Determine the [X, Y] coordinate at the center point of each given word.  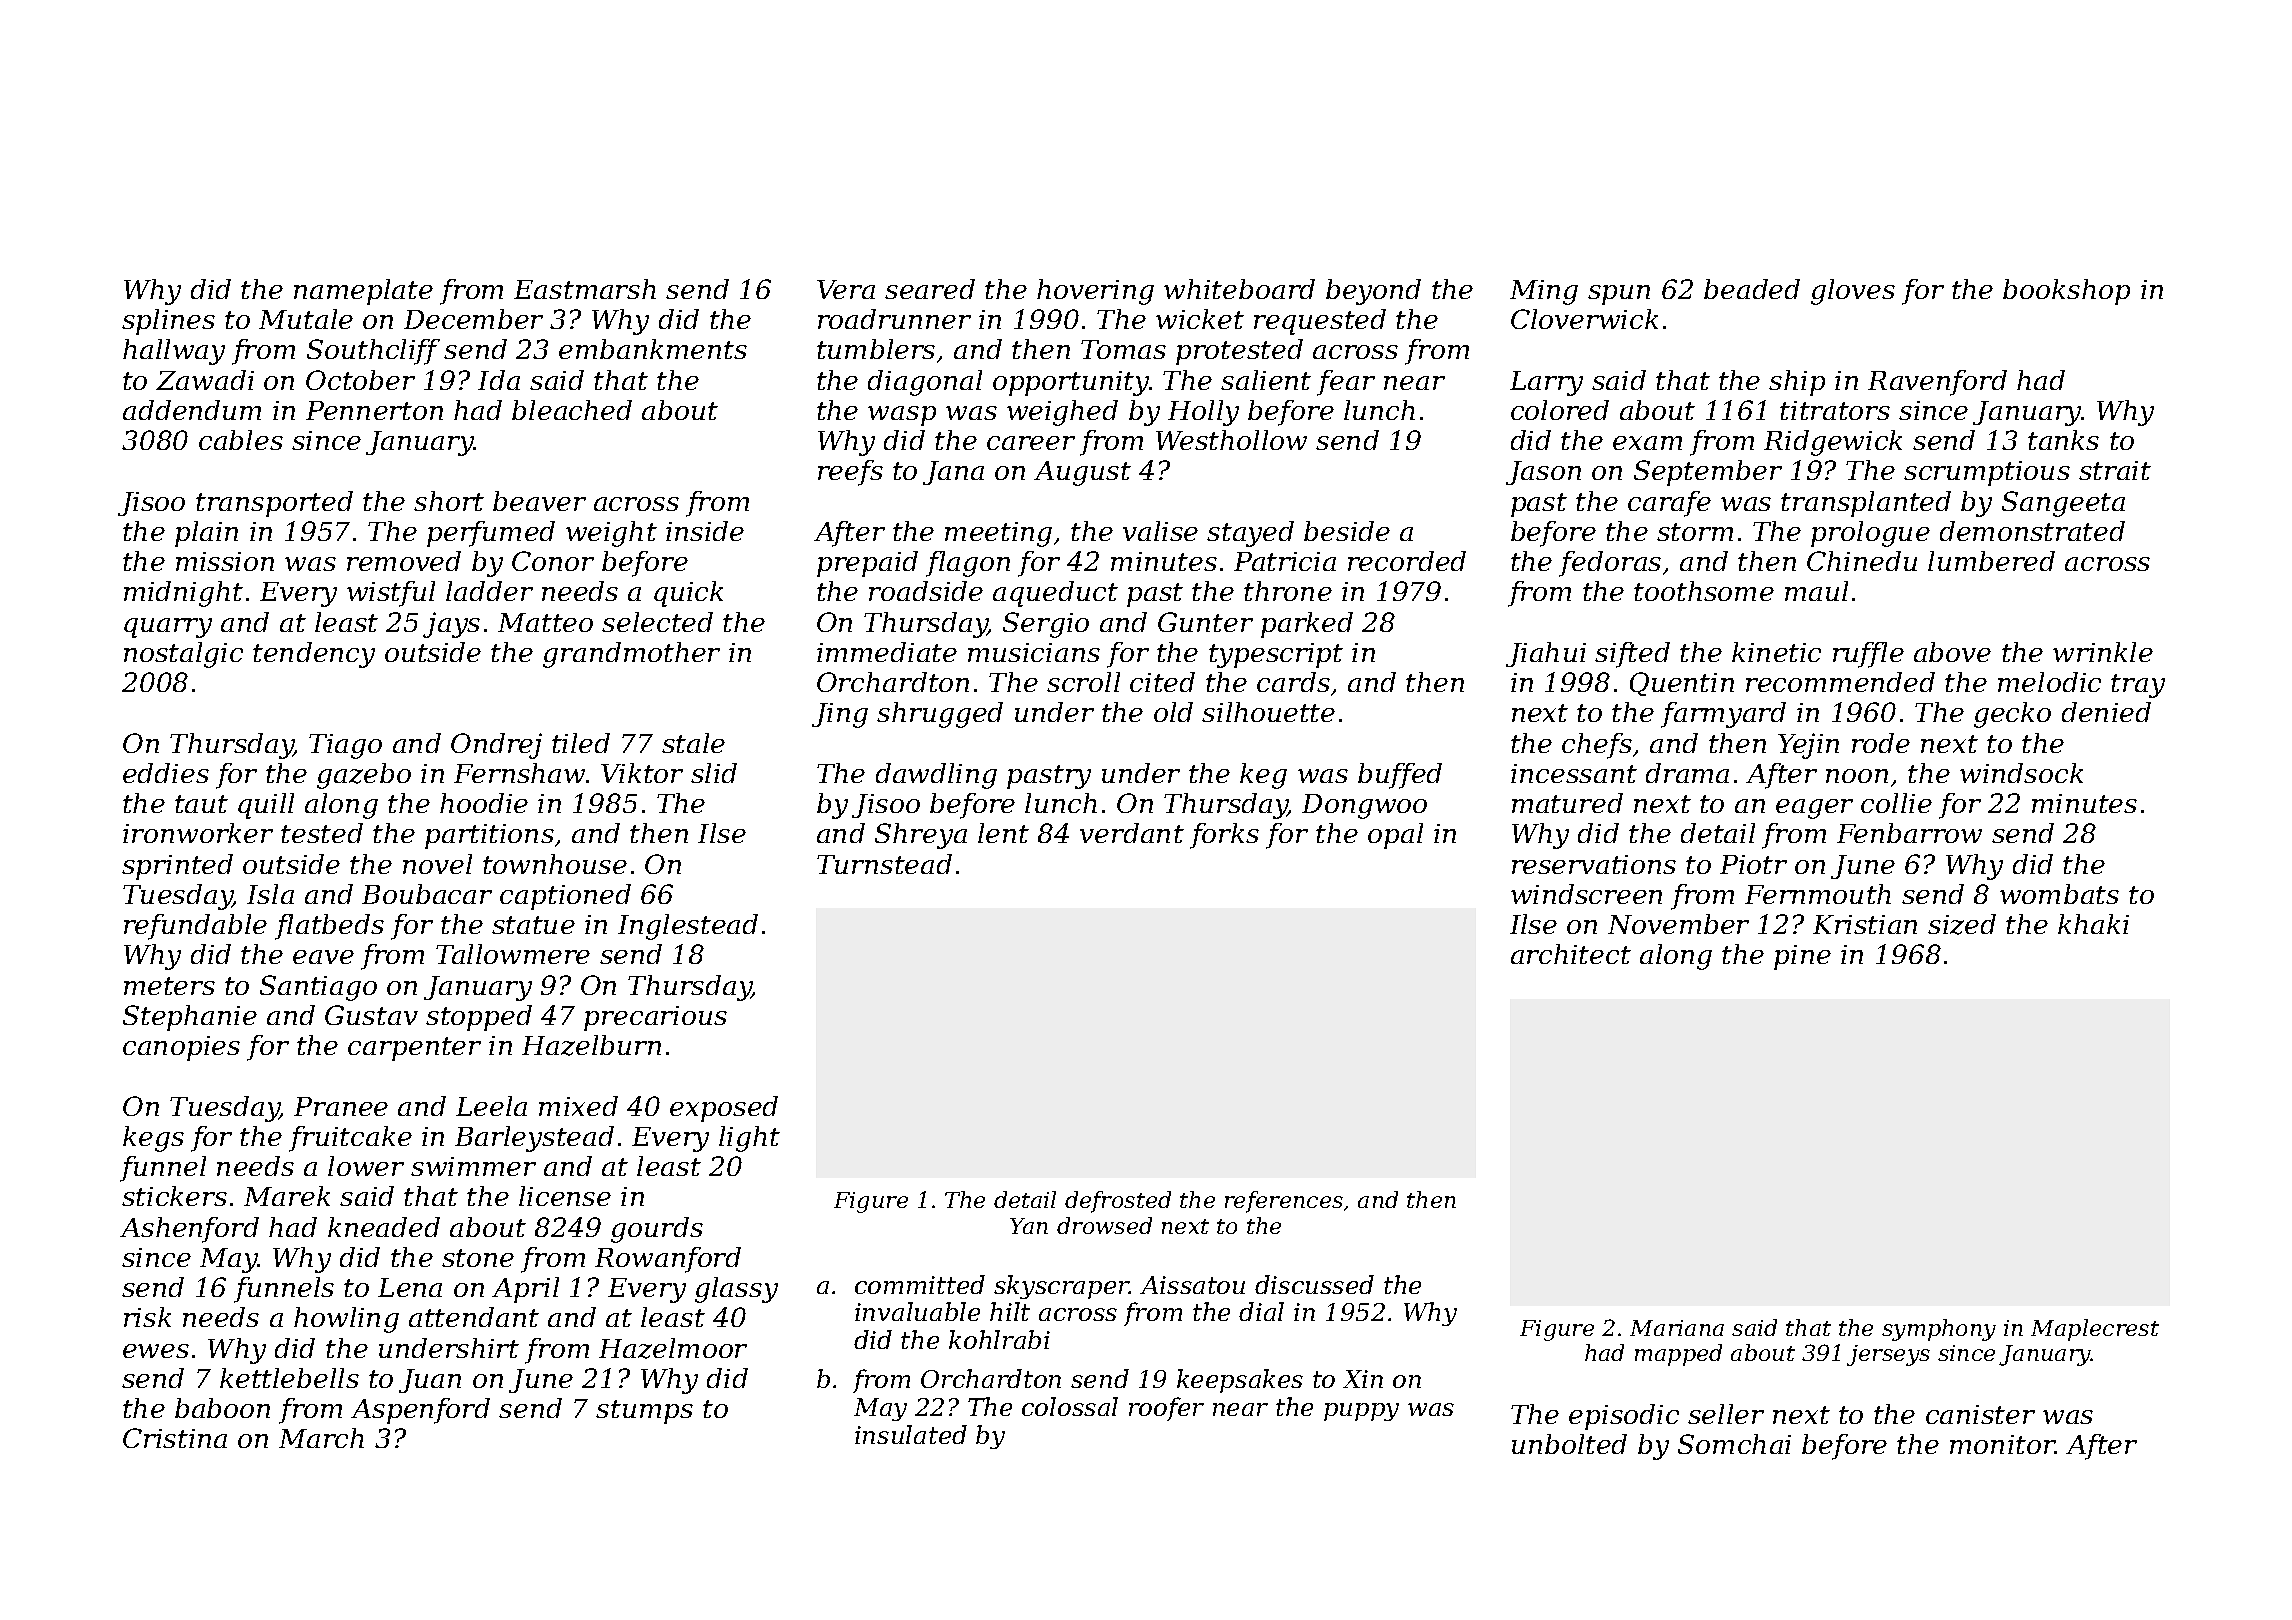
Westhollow [1231, 440]
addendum [192, 410]
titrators [1835, 410]
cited [1162, 682]
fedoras [1610, 564]
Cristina [175, 1438]
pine [1802, 957]
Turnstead [884, 864]
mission [225, 561]
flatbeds [329, 927]
